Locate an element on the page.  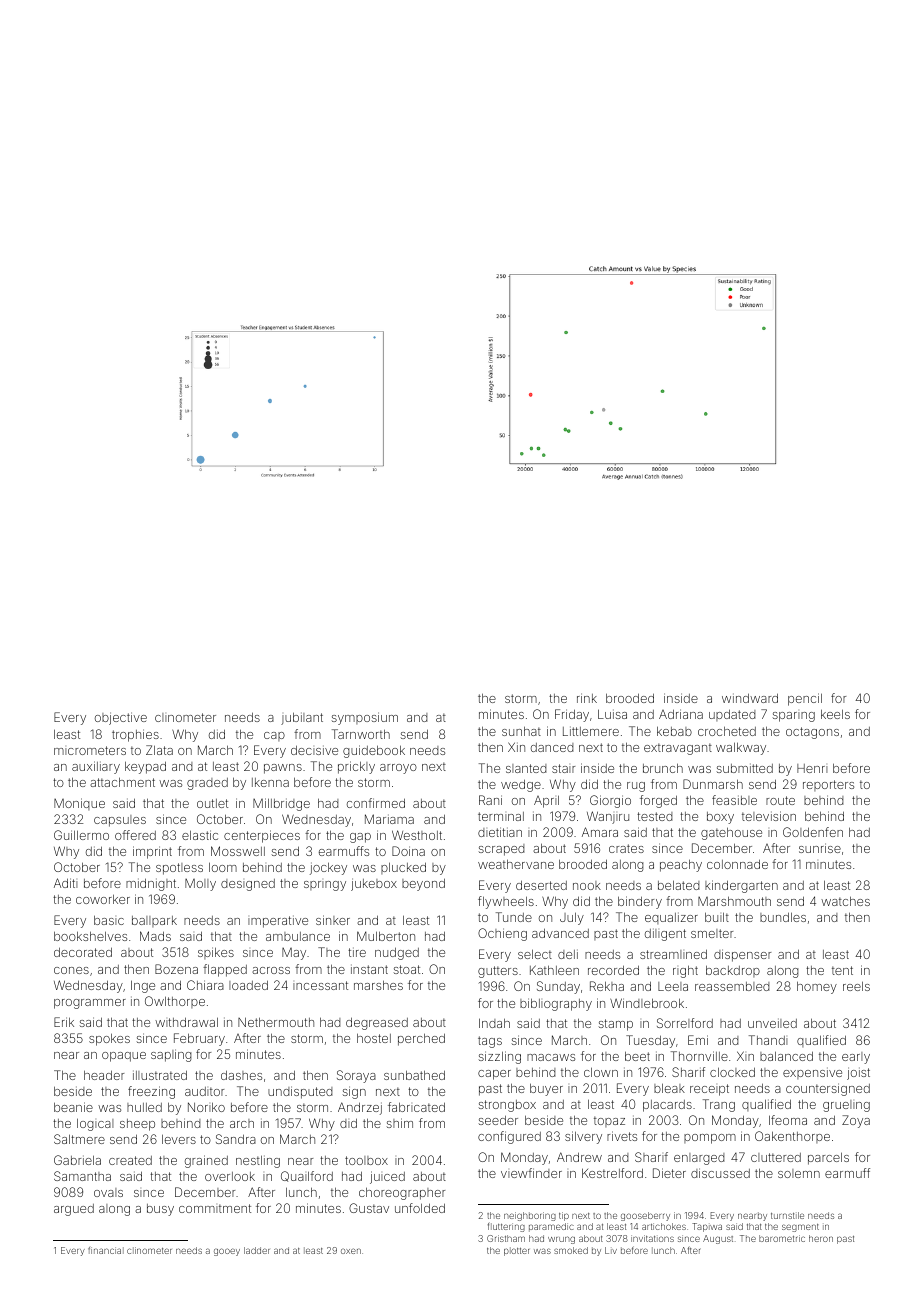
Erik is located at coordinates (64, 1022).
